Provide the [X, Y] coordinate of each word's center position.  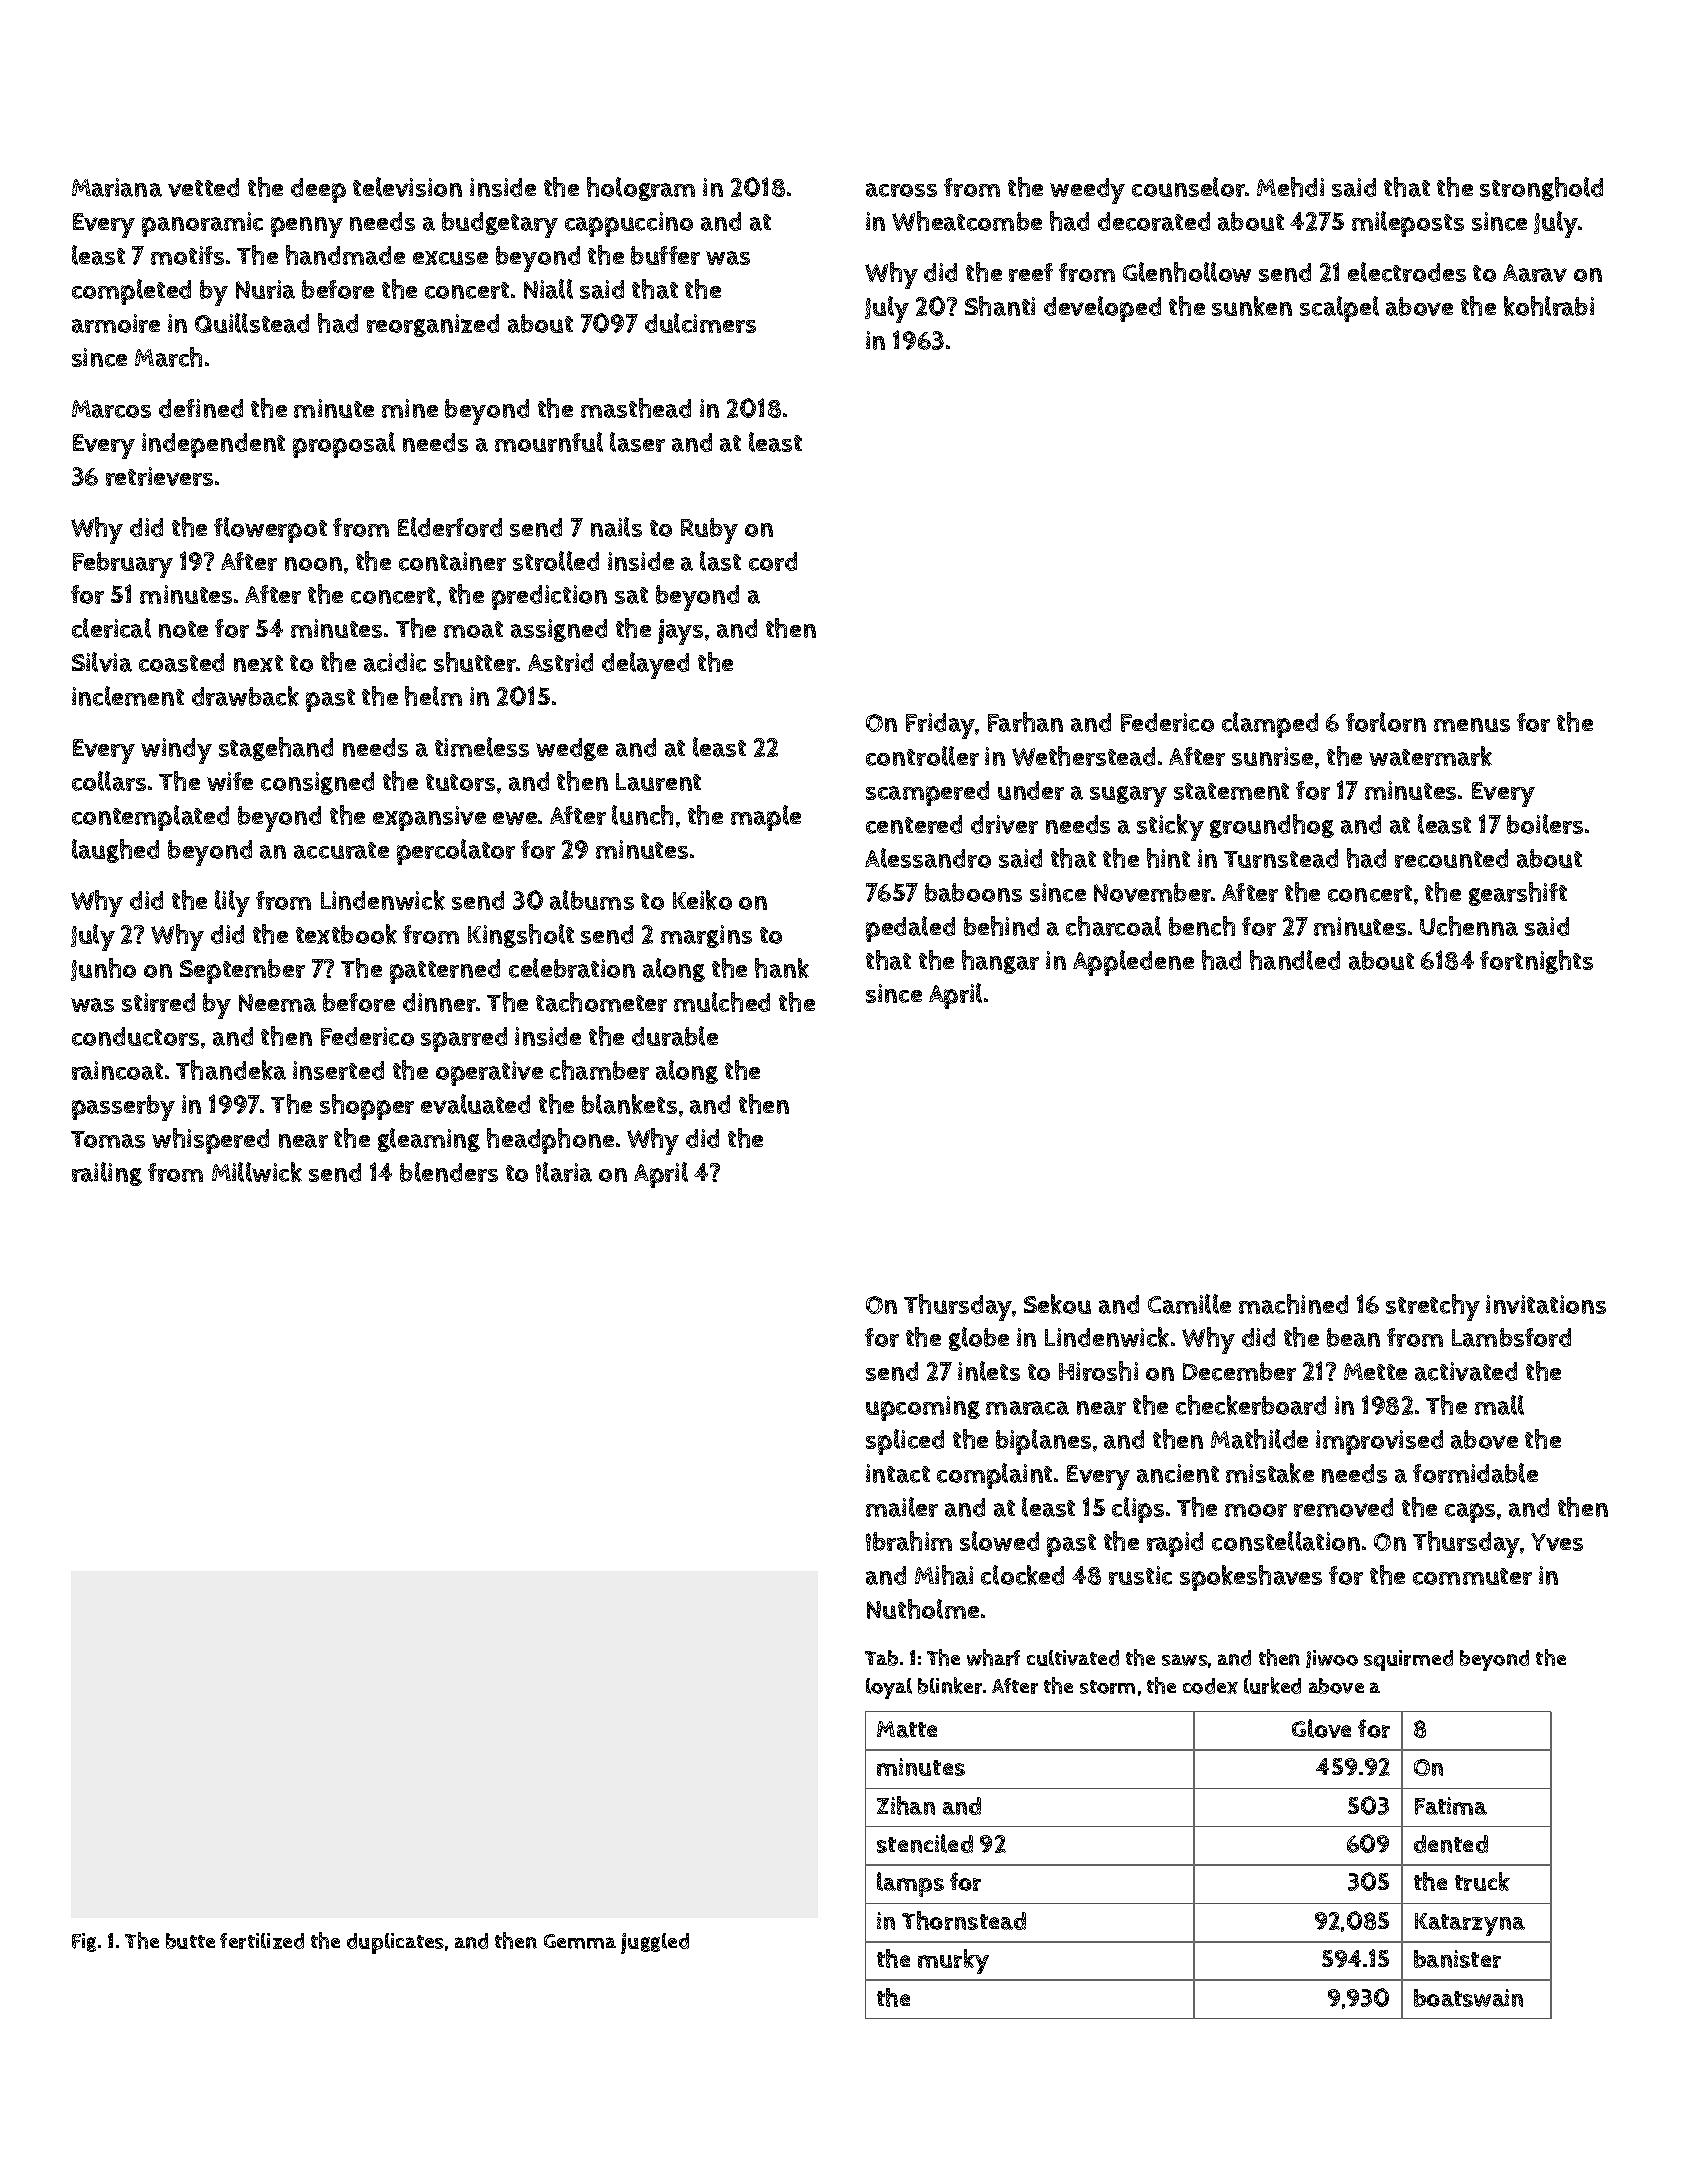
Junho [103, 969]
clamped [1270, 725]
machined [1293, 1304]
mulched [722, 1002]
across [901, 190]
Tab [881, 1658]
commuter [1472, 1576]
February [123, 565]
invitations [1546, 1304]
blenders [449, 1172]
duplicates [395, 1943]
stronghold [1541, 189]
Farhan [1025, 722]
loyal [889, 1688]
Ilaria [564, 1172]
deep [318, 190]
